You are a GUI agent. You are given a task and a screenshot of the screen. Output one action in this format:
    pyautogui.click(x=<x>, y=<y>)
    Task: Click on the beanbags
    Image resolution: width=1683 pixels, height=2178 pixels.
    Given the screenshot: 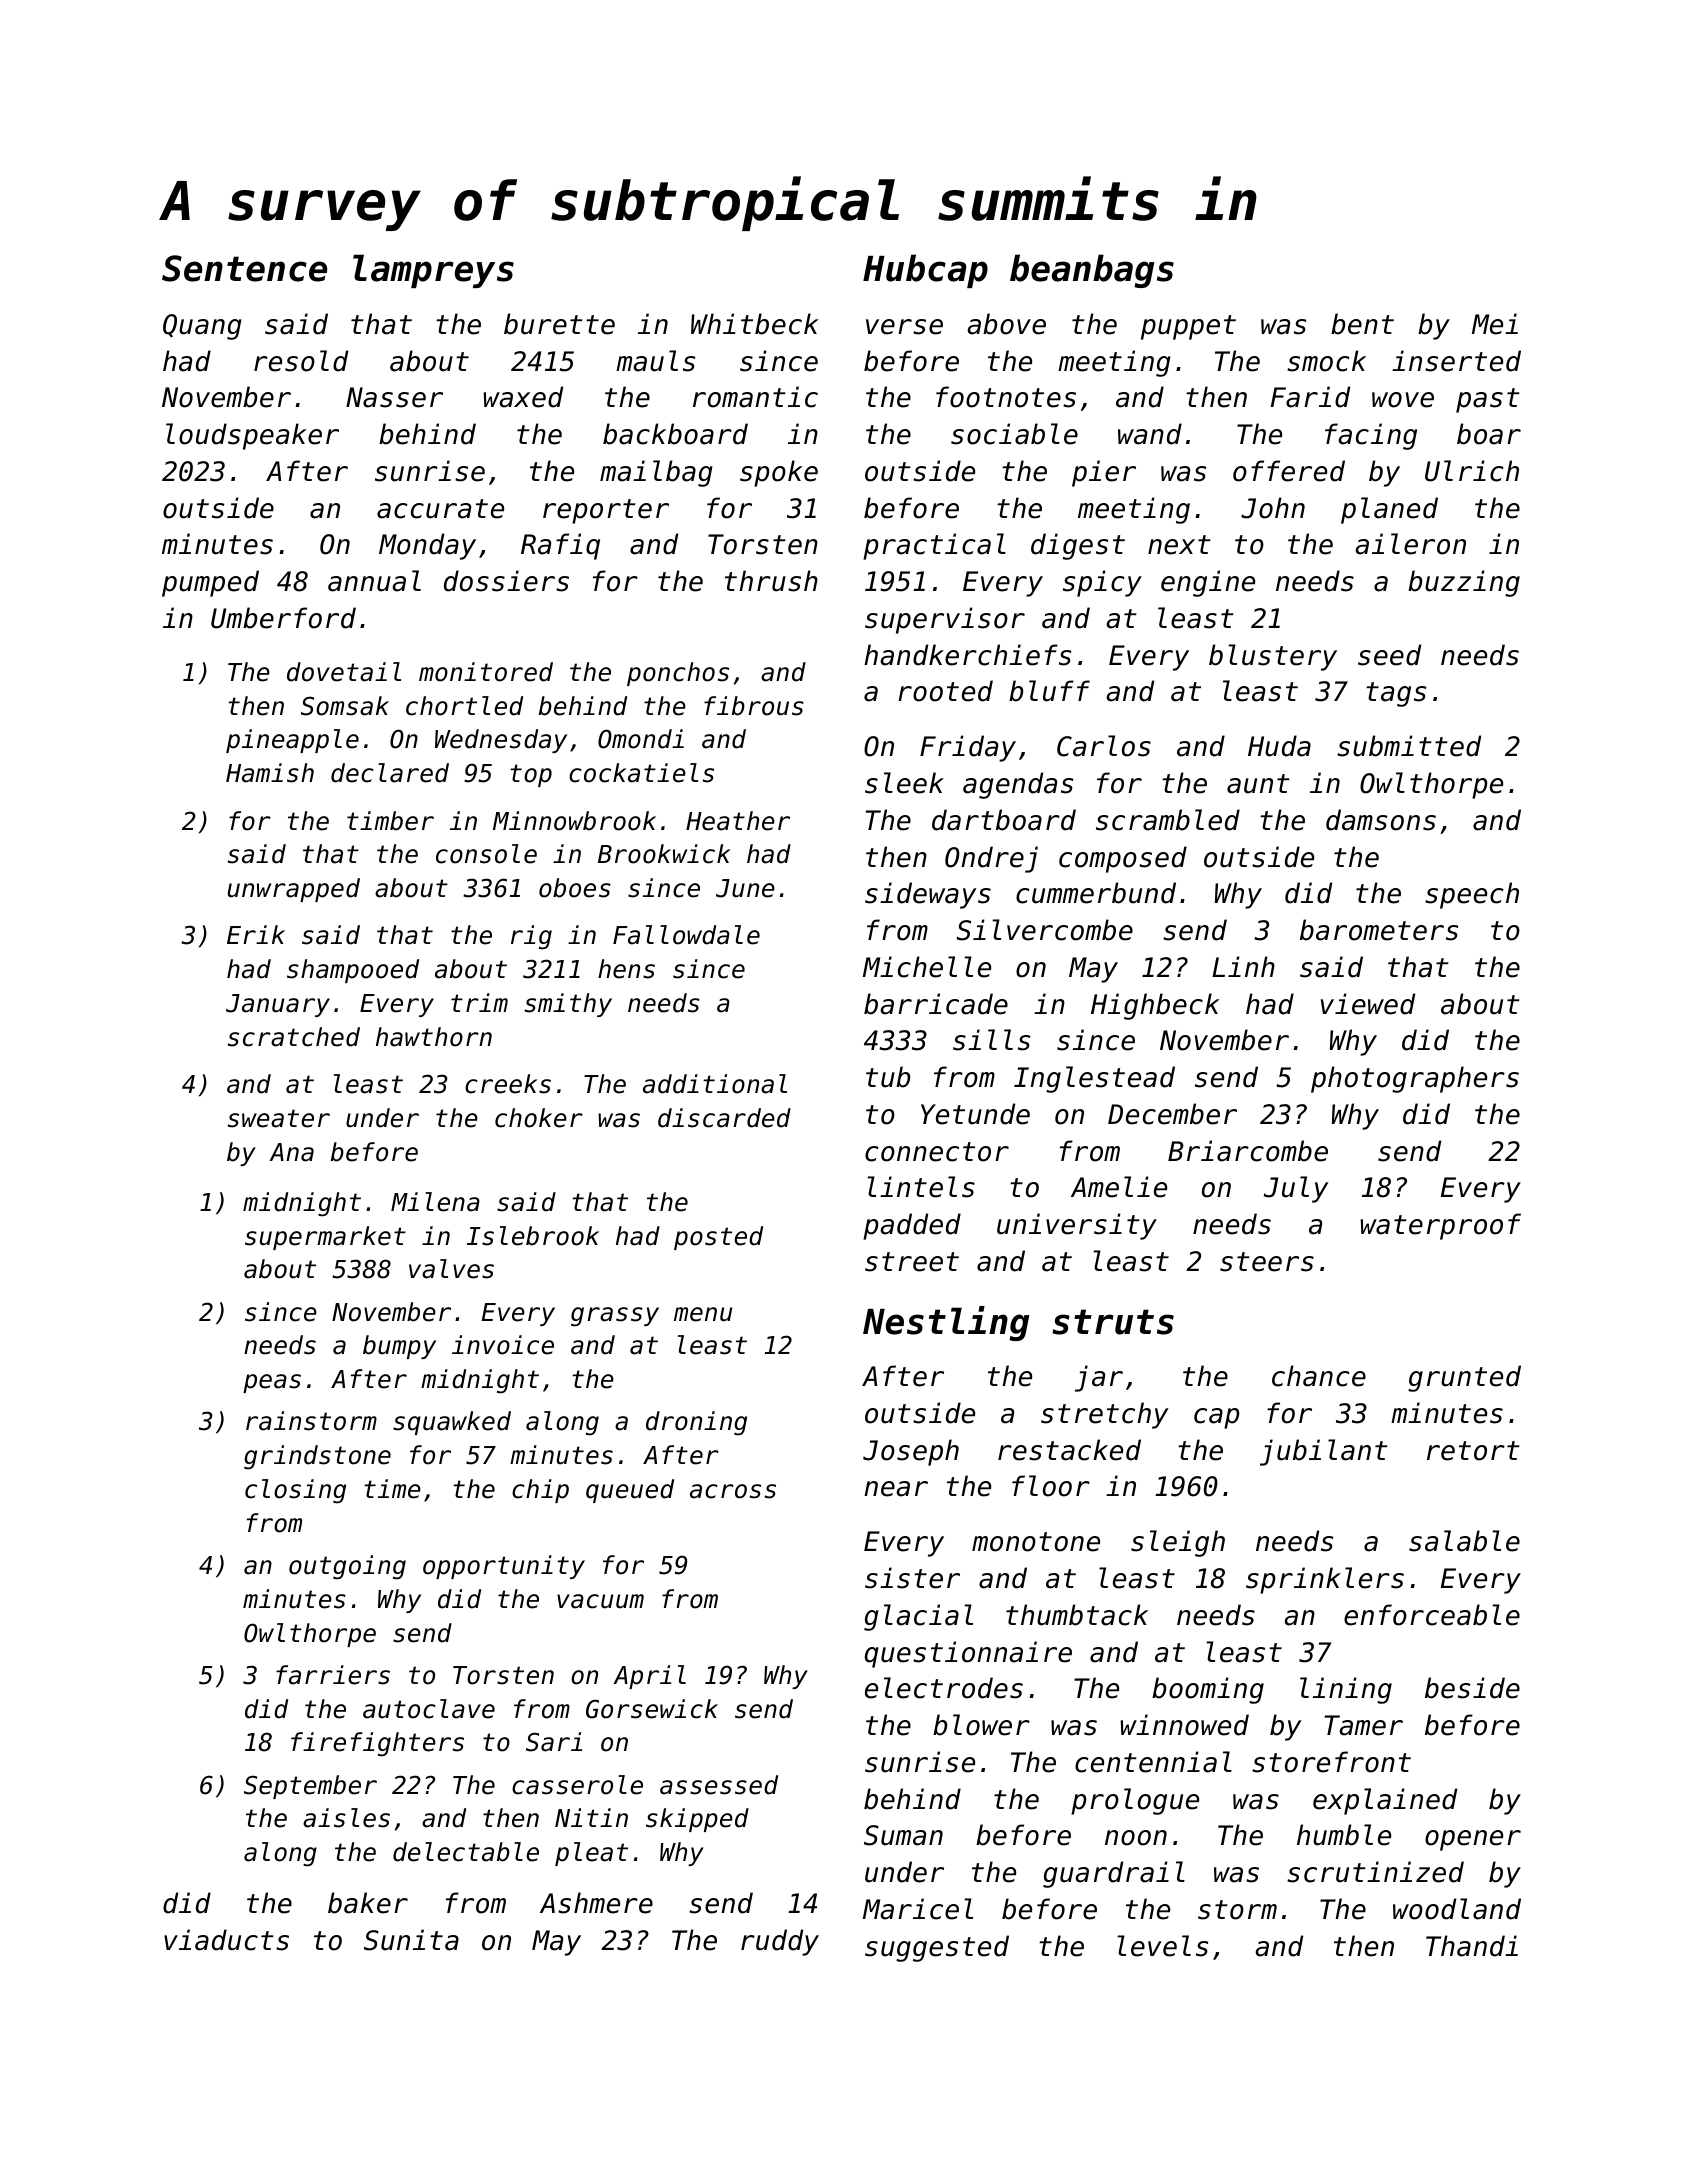 What is the action you would take?
    pyautogui.click(x=1092, y=271)
